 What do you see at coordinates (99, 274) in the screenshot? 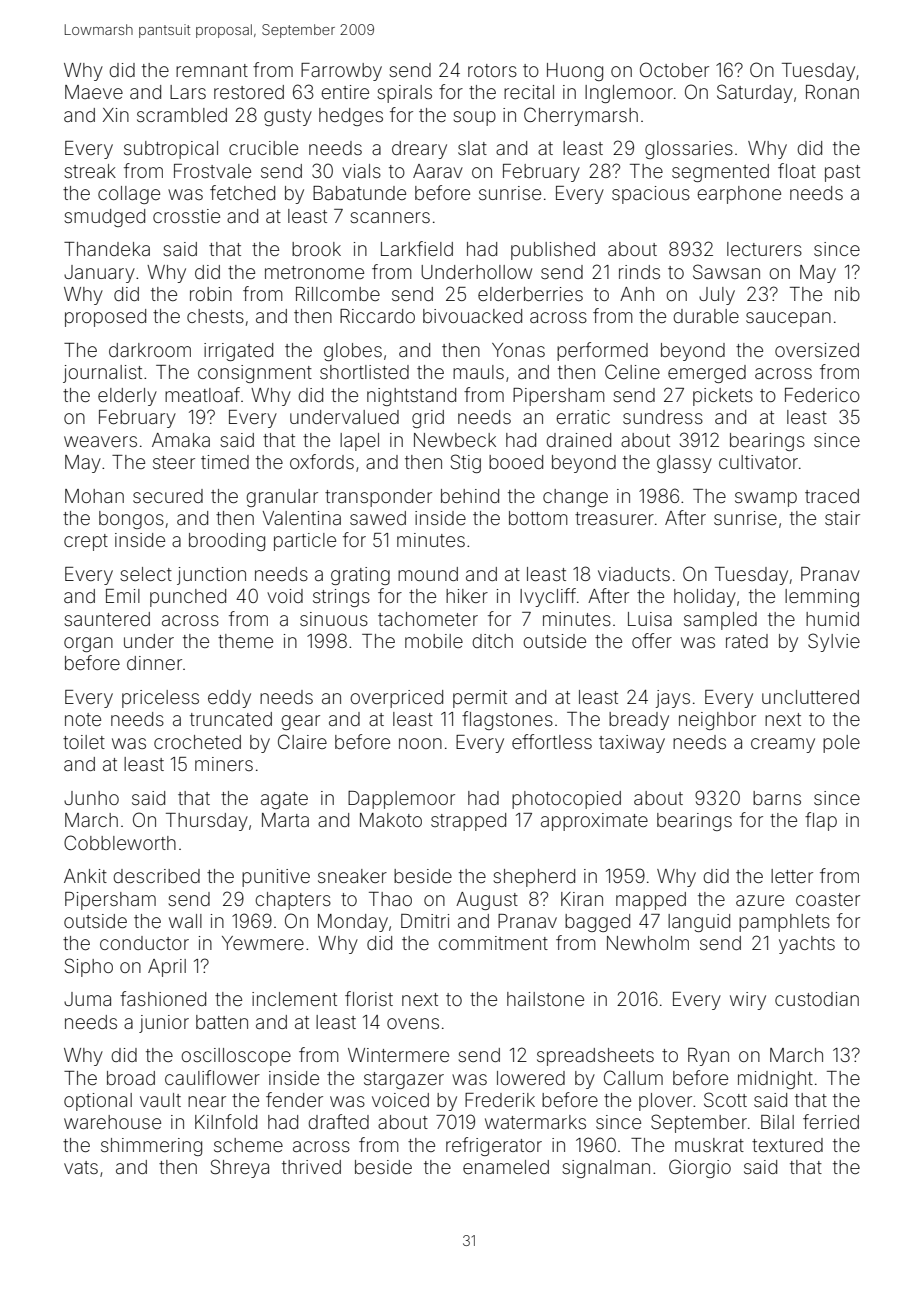
I see `January` at bounding box center [99, 274].
